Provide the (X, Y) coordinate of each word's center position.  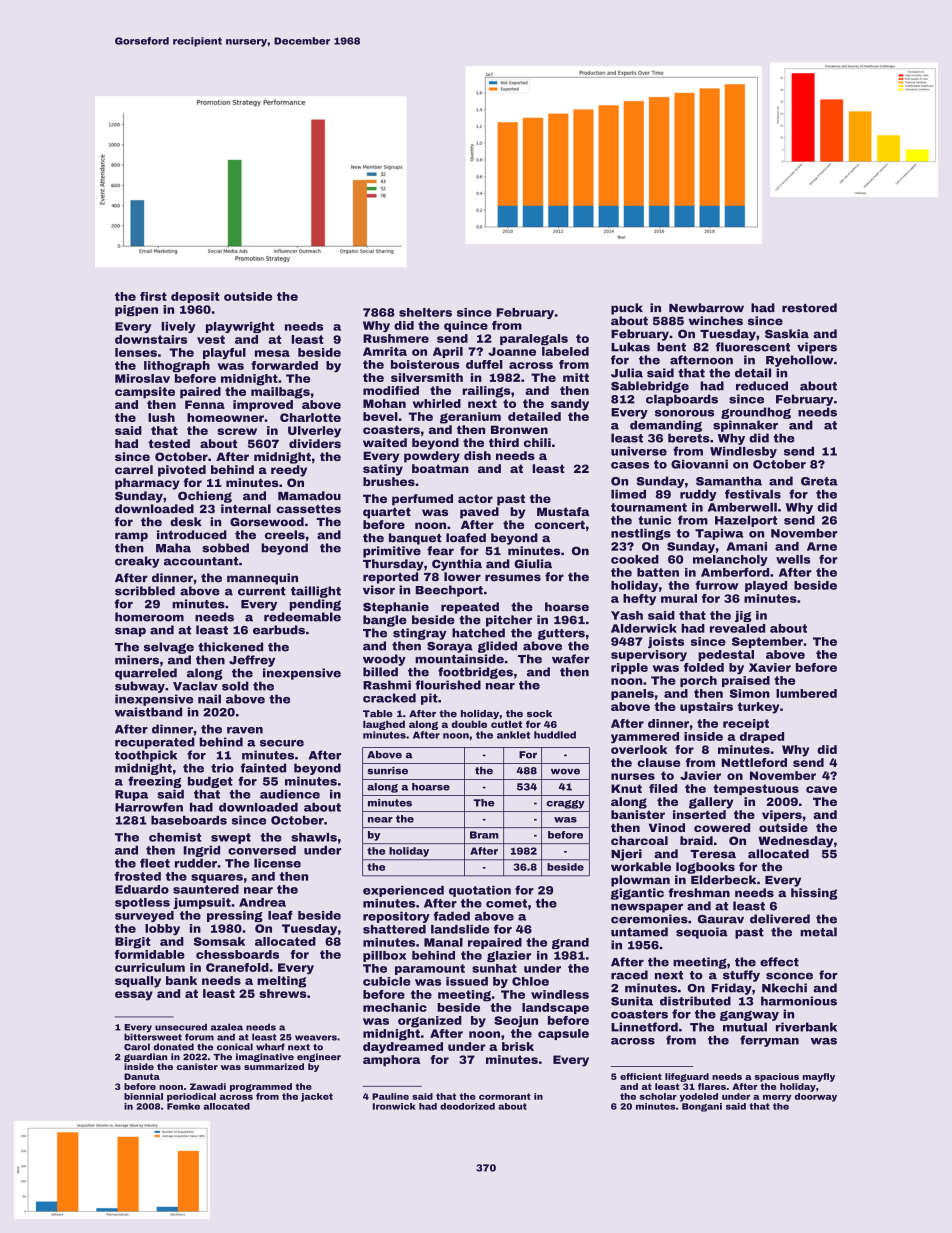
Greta (819, 481)
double (469, 724)
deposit (195, 297)
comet (506, 903)
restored (809, 308)
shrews (283, 993)
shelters (425, 312)
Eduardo (142, 889)
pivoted (182, 471)
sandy (570, 405)
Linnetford (644, 1027)
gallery (711, 803)
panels (632, 694)
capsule (563, 1034)
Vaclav (195, 686)
